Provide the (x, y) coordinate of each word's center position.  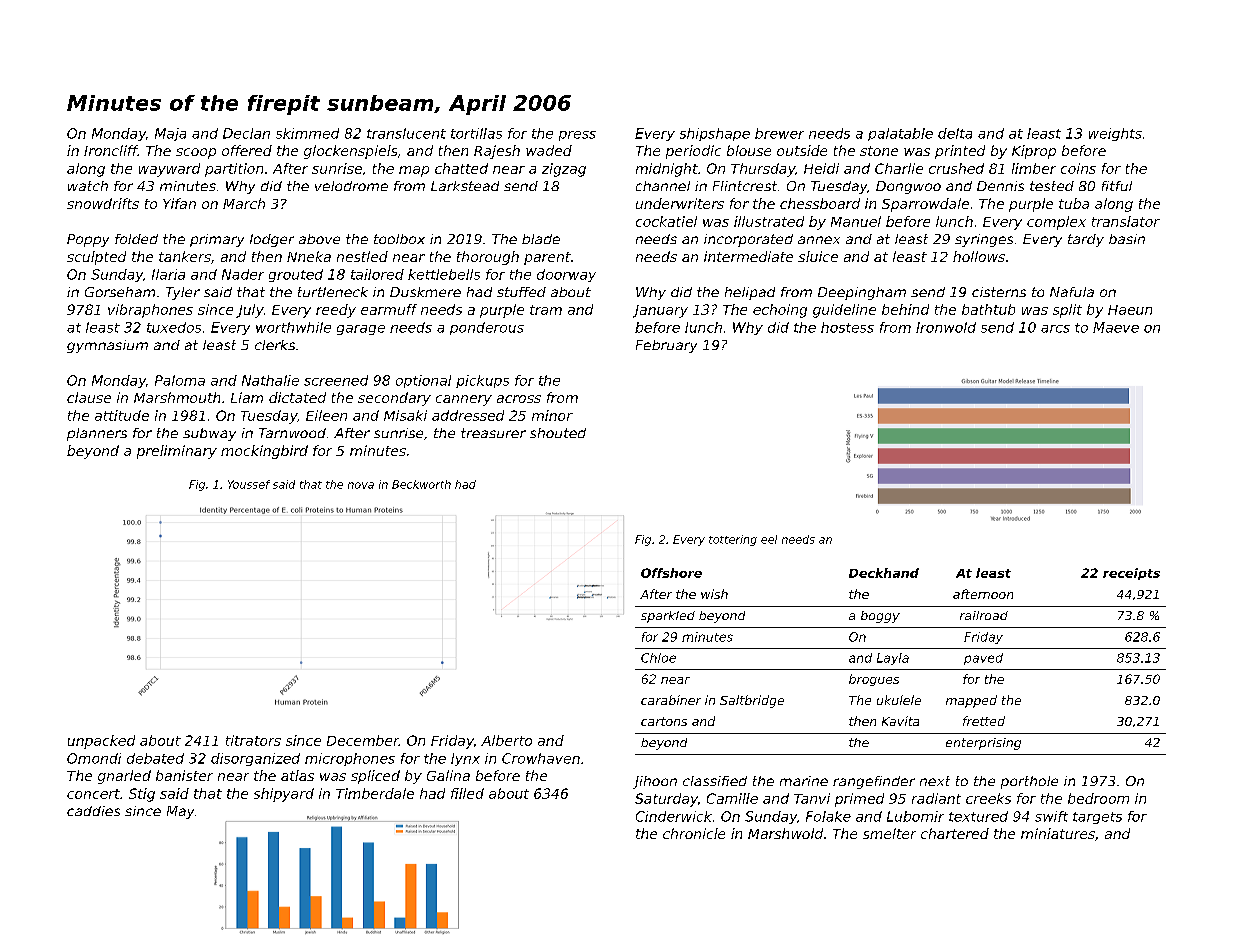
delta (955, 133)
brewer (779, 133)
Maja (170, 134)
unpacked (101, 742)
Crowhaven (541, 758)
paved (983, 659)
